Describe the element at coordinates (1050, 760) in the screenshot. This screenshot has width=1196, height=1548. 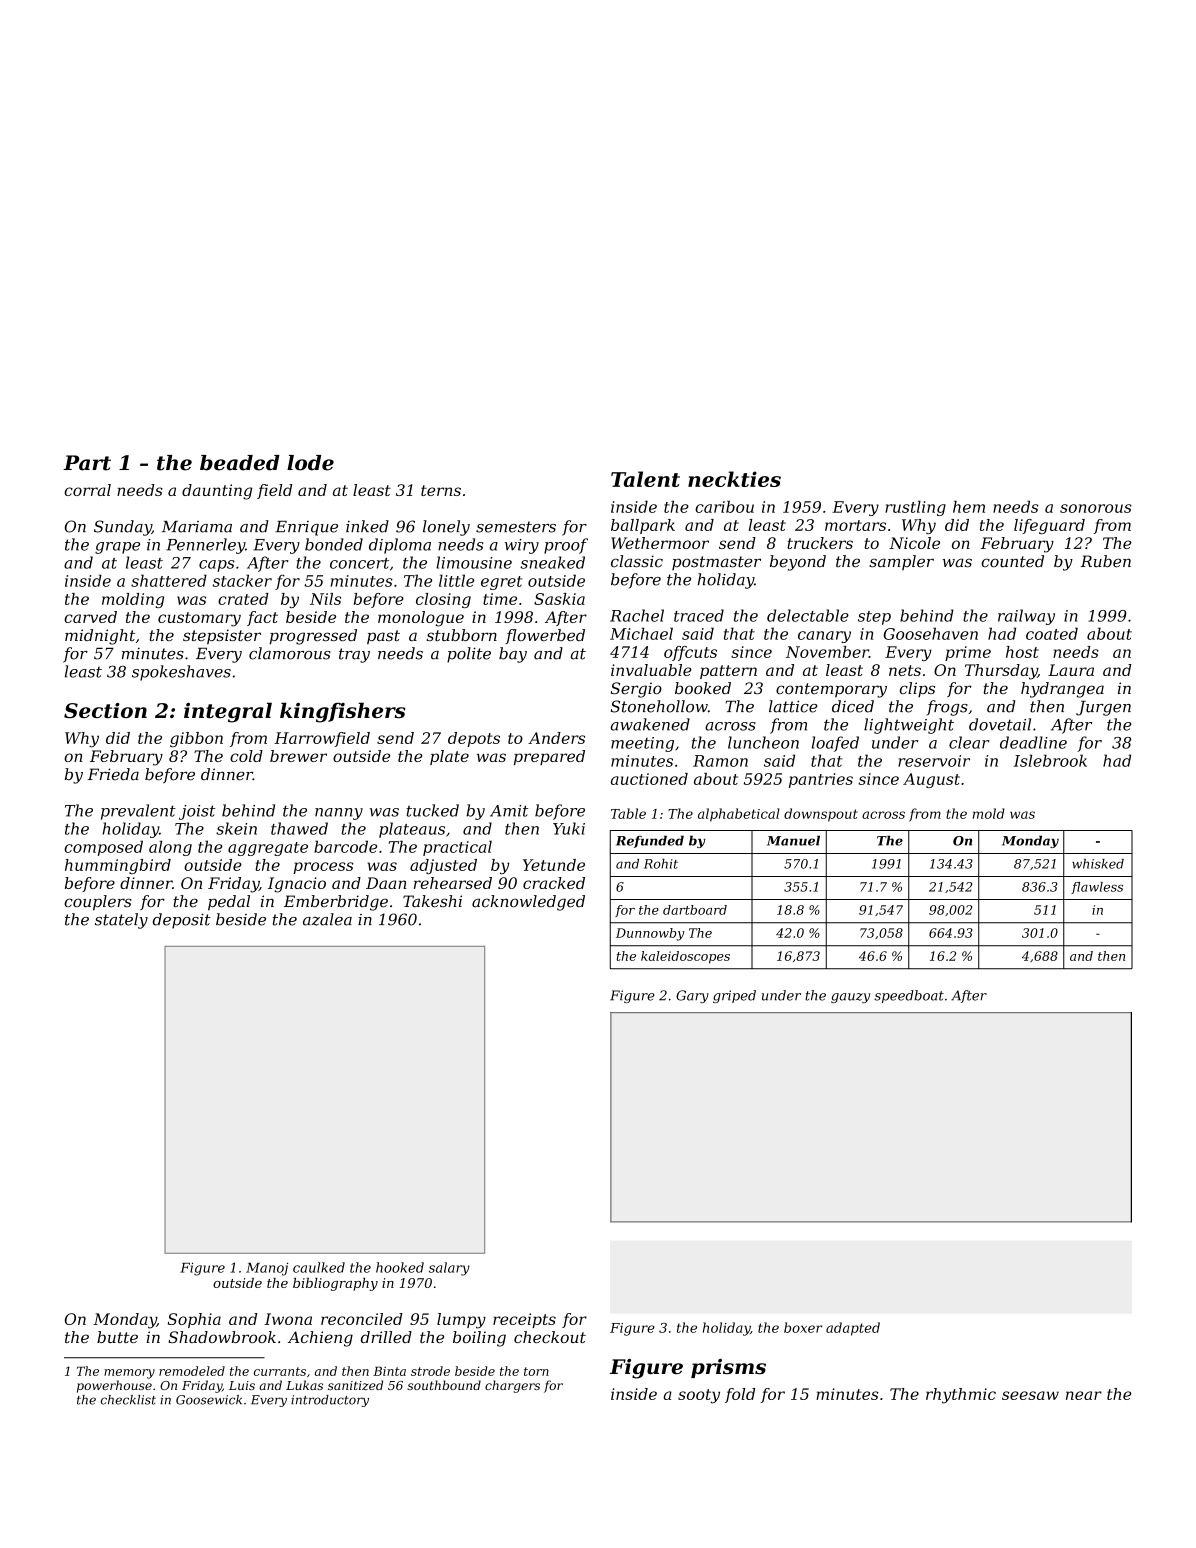
I see `Islebrook` at that location.
